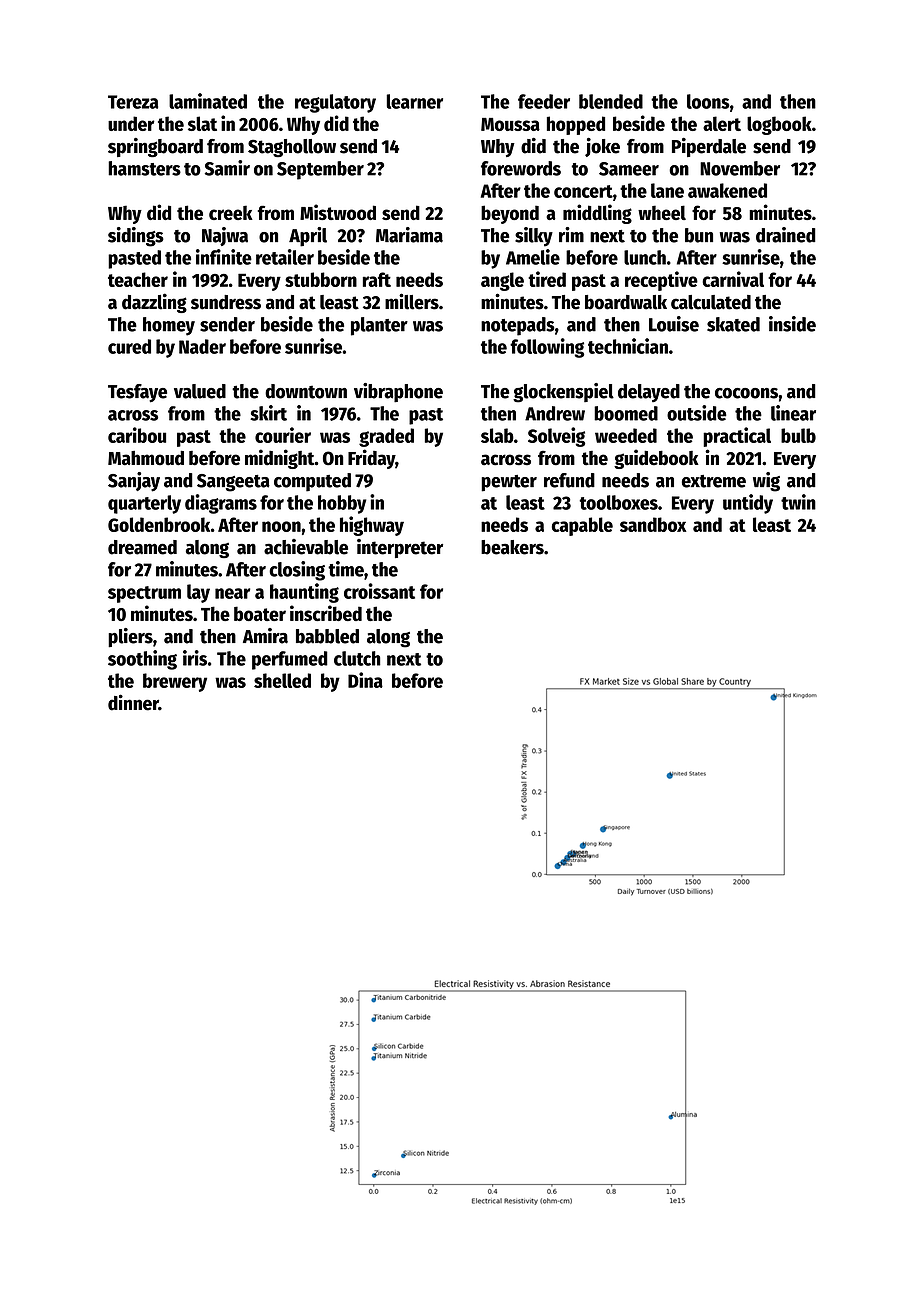  Describe the element at coordinates (674, 324) in the screenshot. I see `Louise` at that location.
